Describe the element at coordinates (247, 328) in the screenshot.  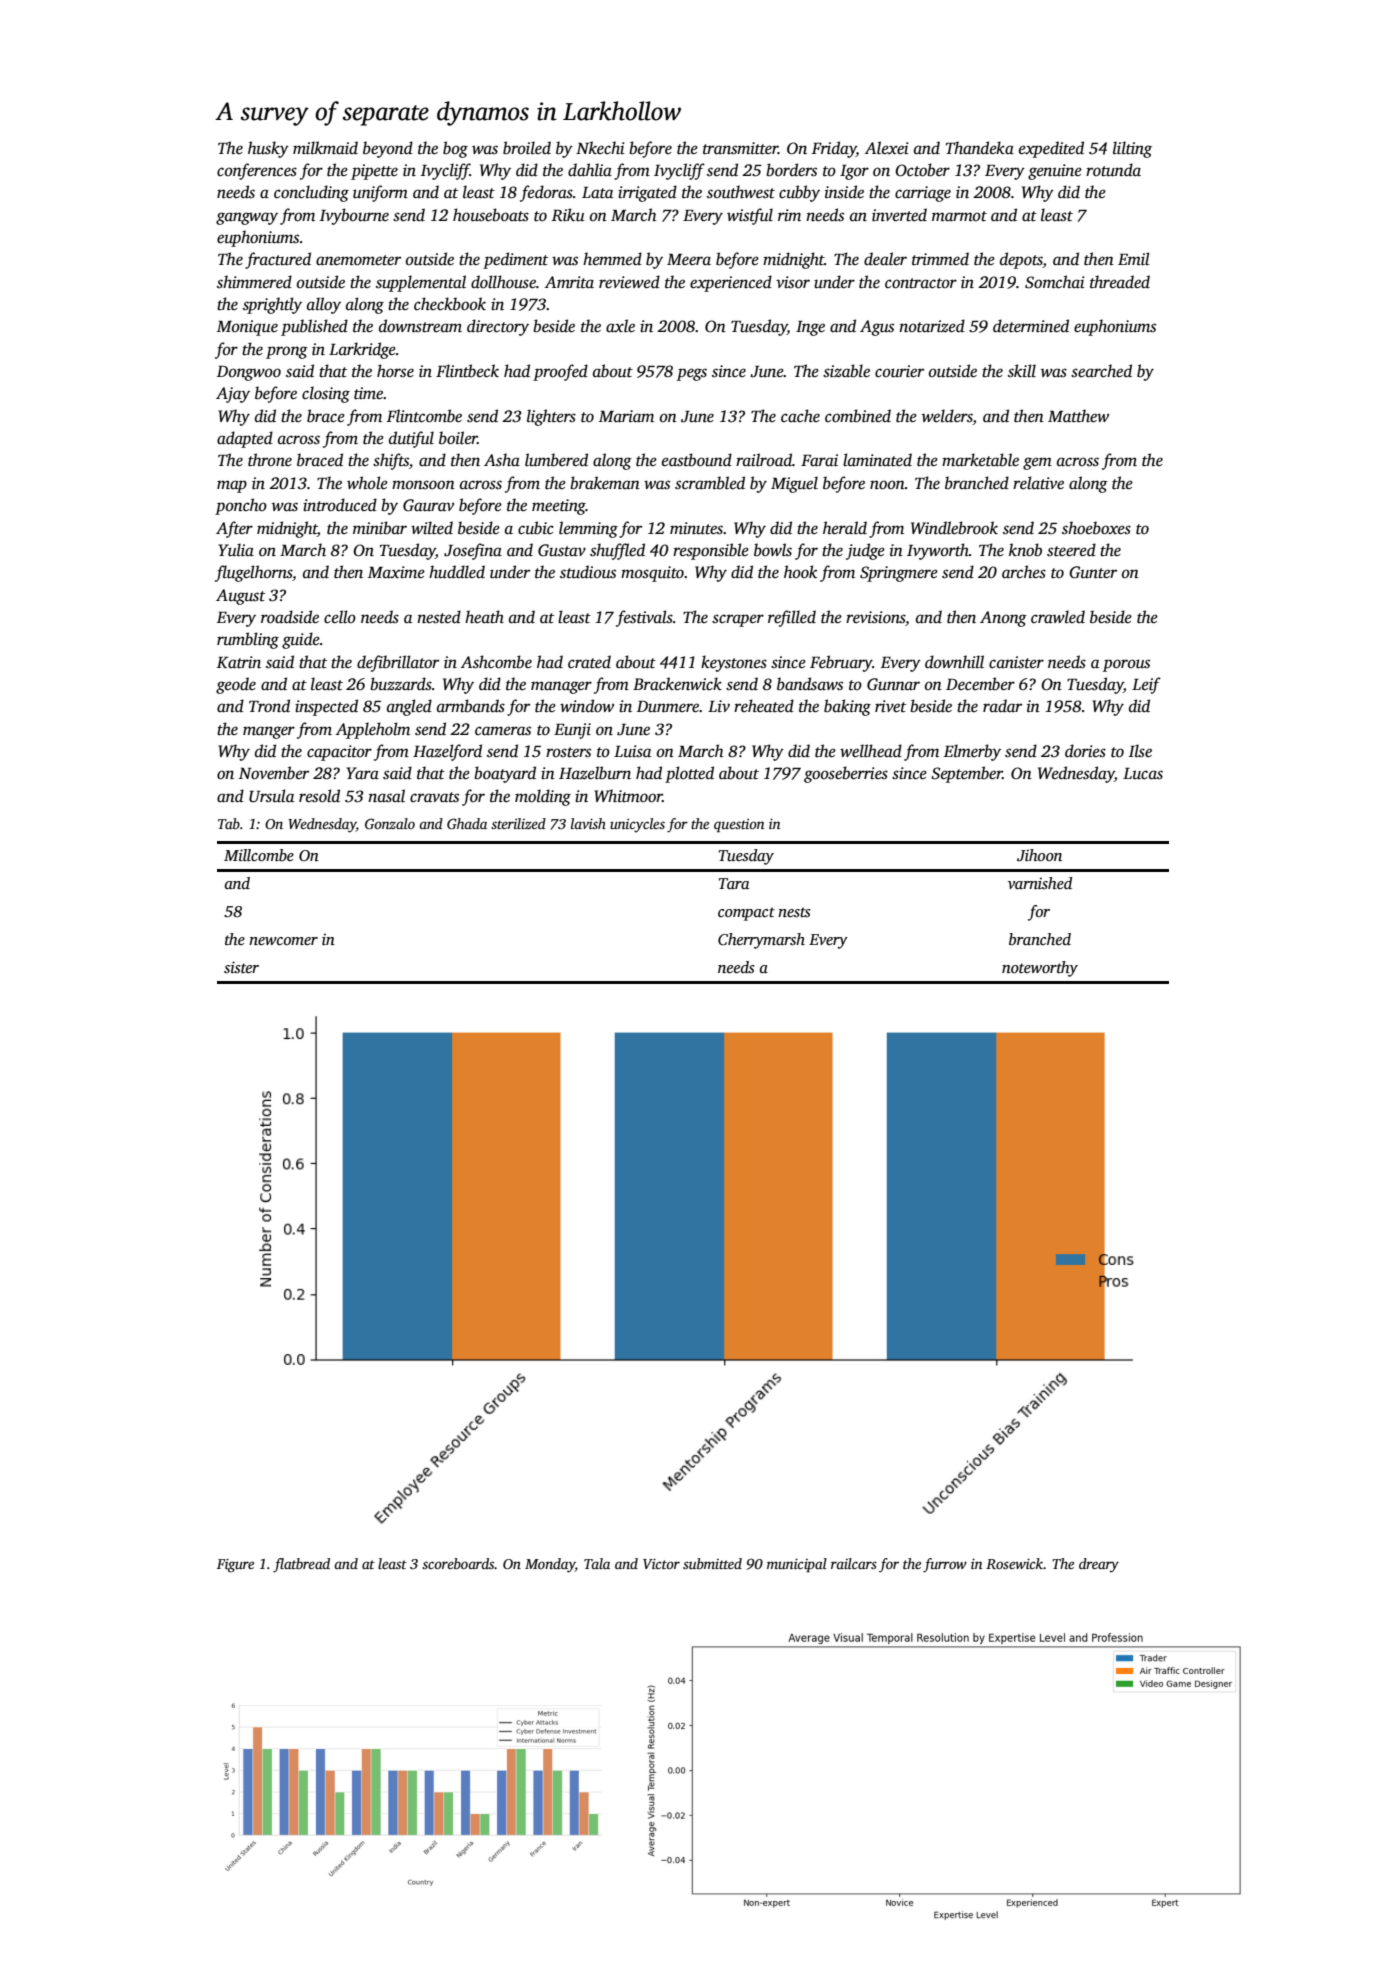
I see `Monique` at that location.
